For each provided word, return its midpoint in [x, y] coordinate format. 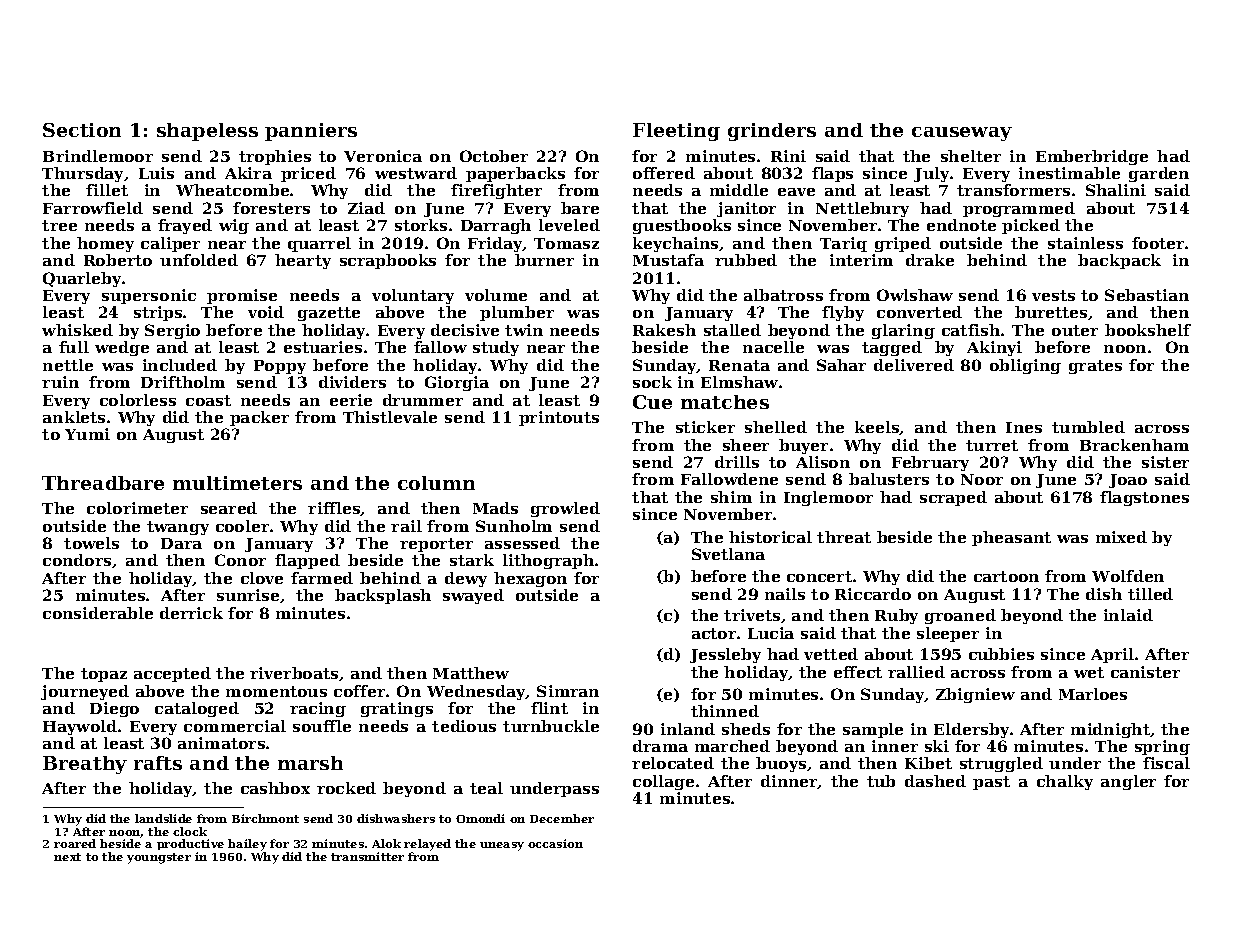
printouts [559, 418]
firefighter [496, 191]
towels [91, 543]
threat [844, 537]
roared [75, 843]
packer [259, 418]
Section [82, 130]
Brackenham [1134, 445]
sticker [705, 427]
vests [1053, 295]
